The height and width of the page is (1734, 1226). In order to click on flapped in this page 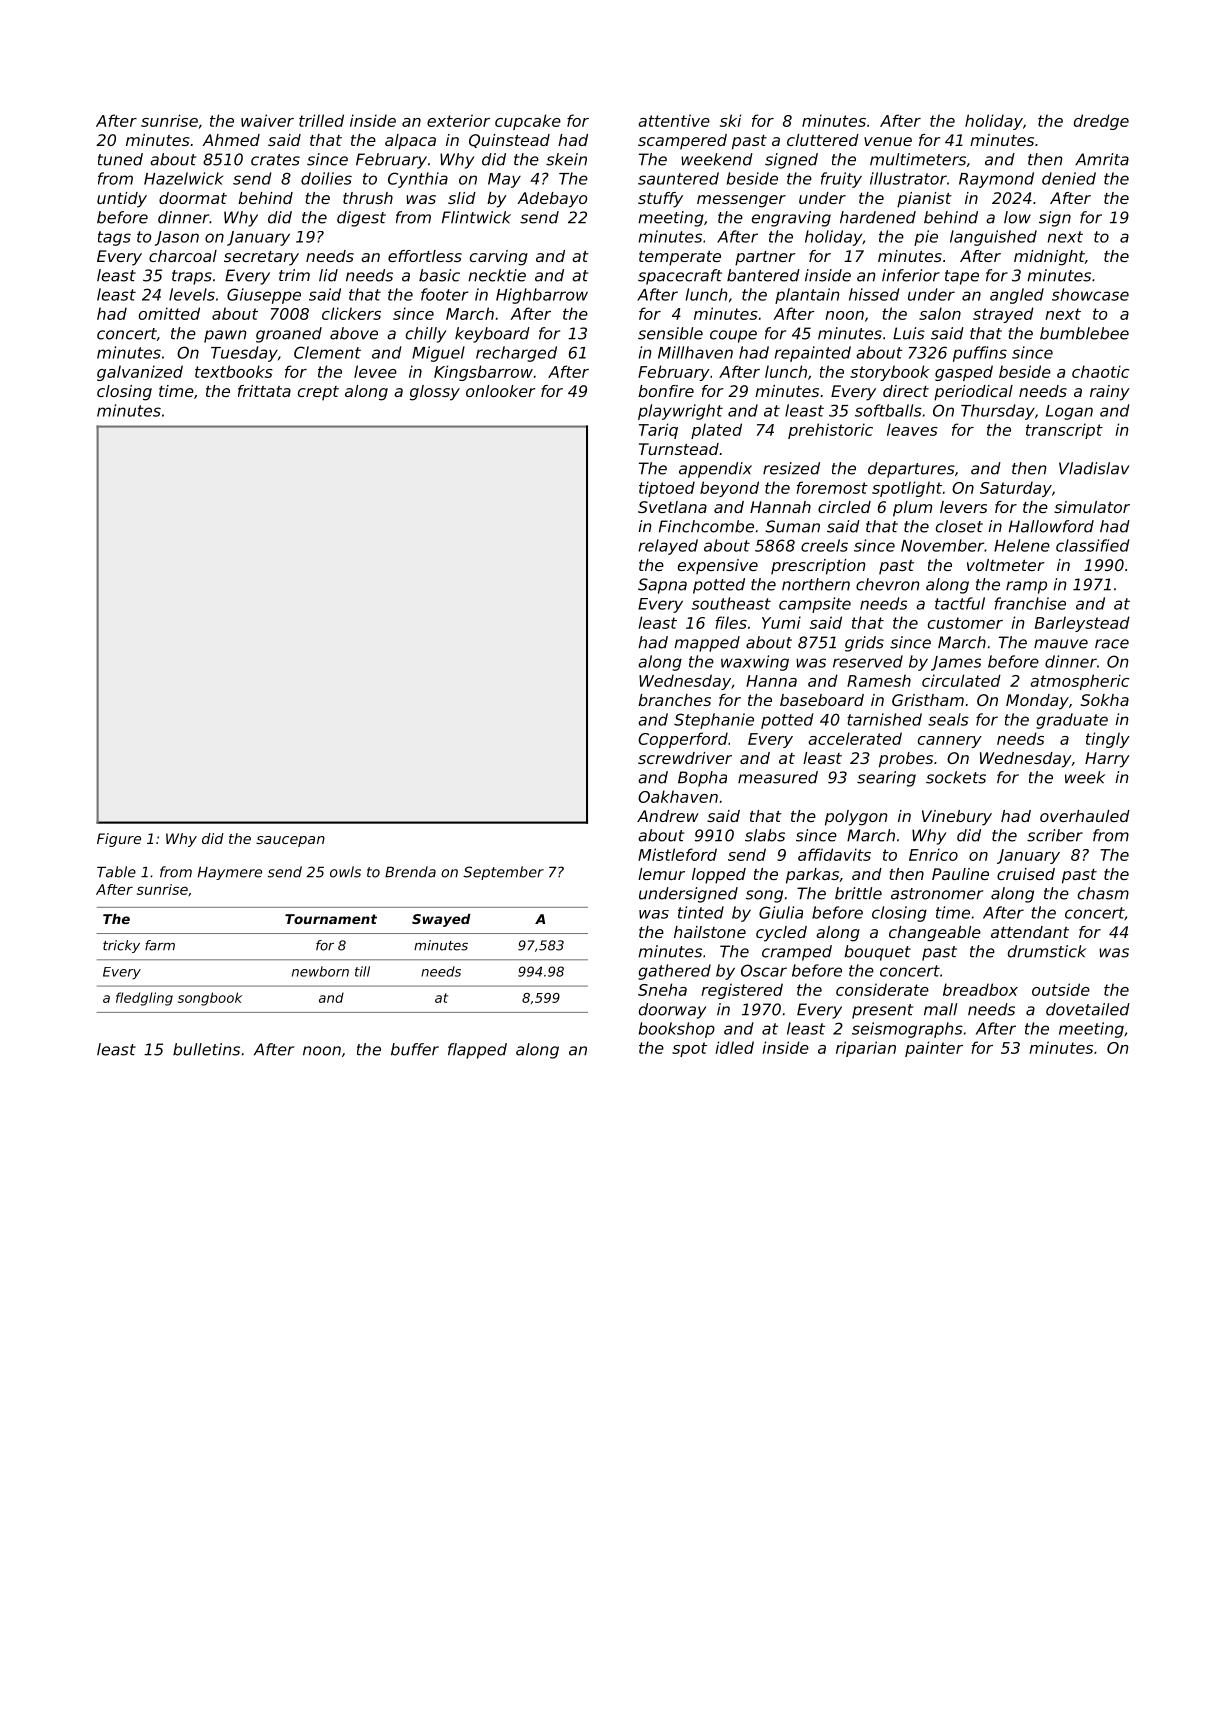, I will do `click(477, 1051)`.
